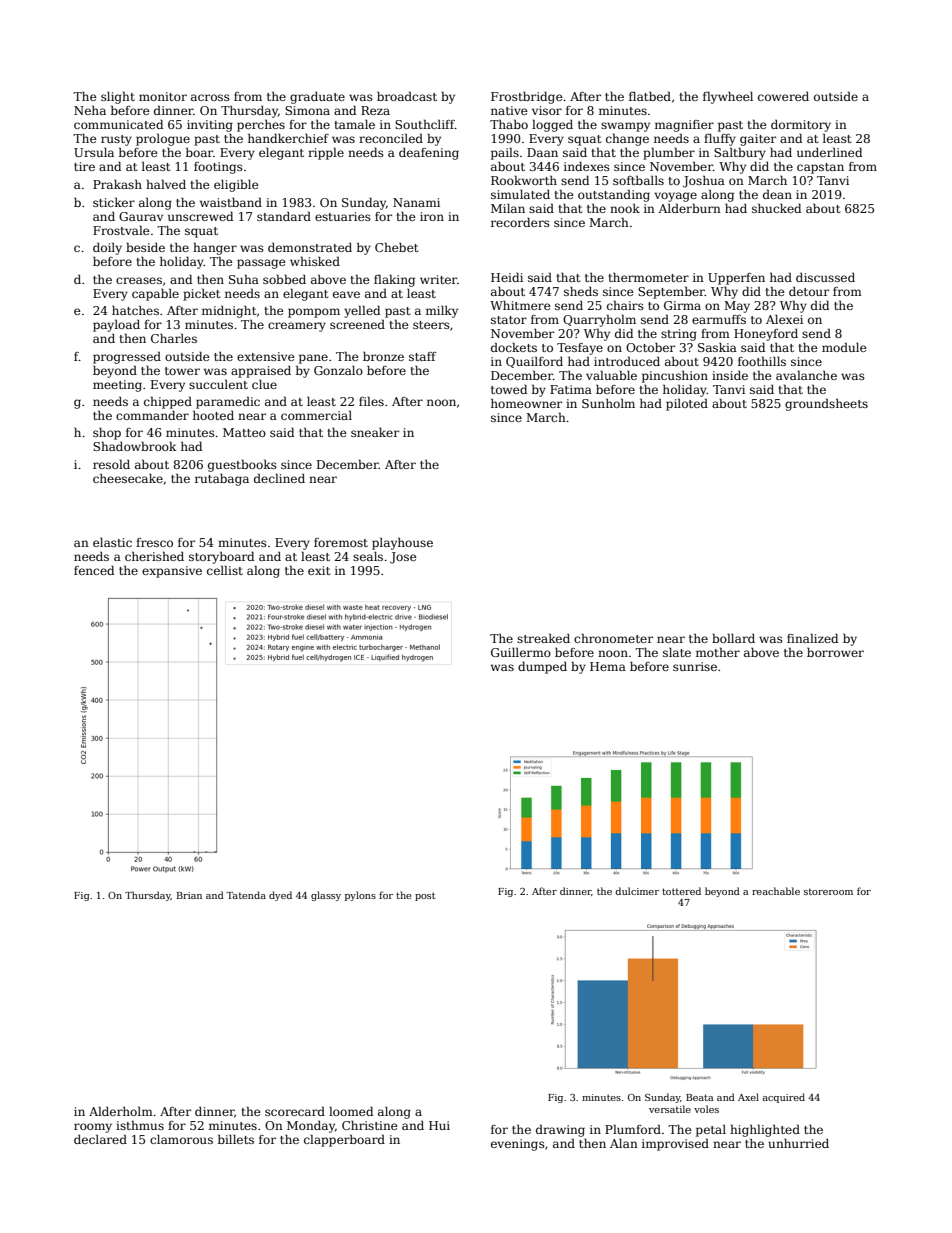  I want to click on Hui, so click(439, 1125).
